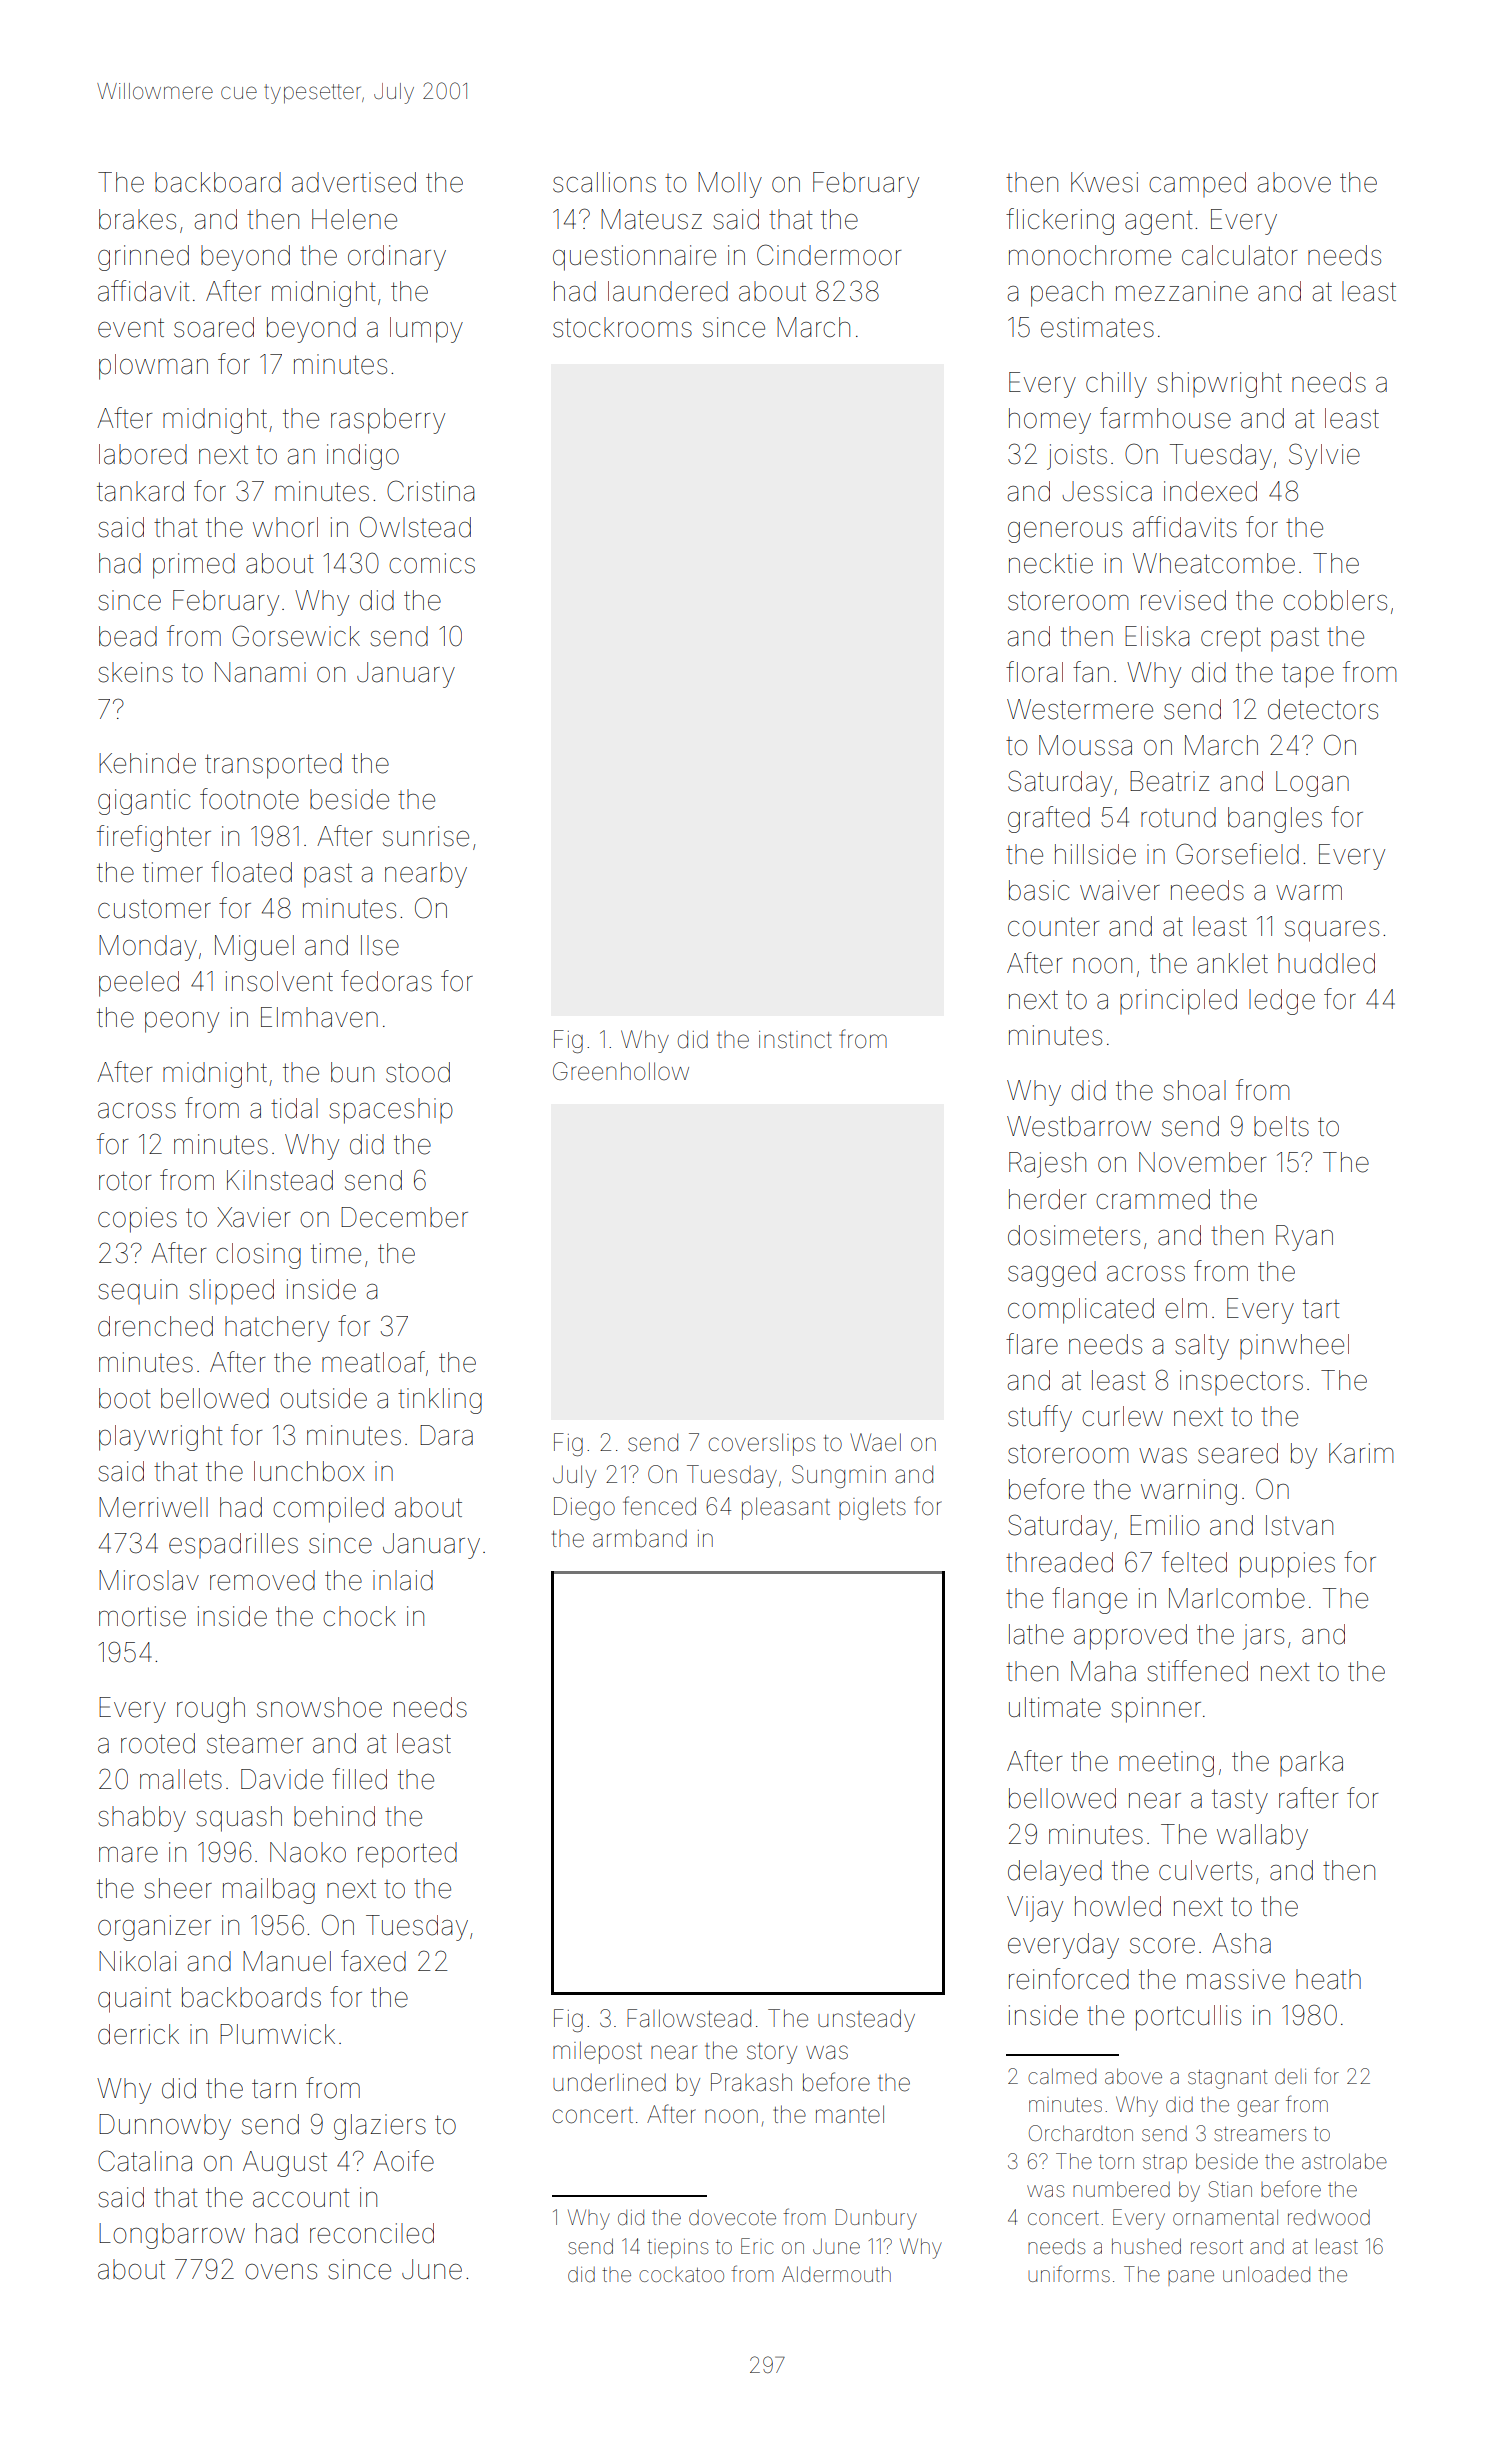 The image size is (1496, 2464). What do you see at coordinates (640, 1538) in the image?
I see `armband` at bounding box center [640, 1538].
